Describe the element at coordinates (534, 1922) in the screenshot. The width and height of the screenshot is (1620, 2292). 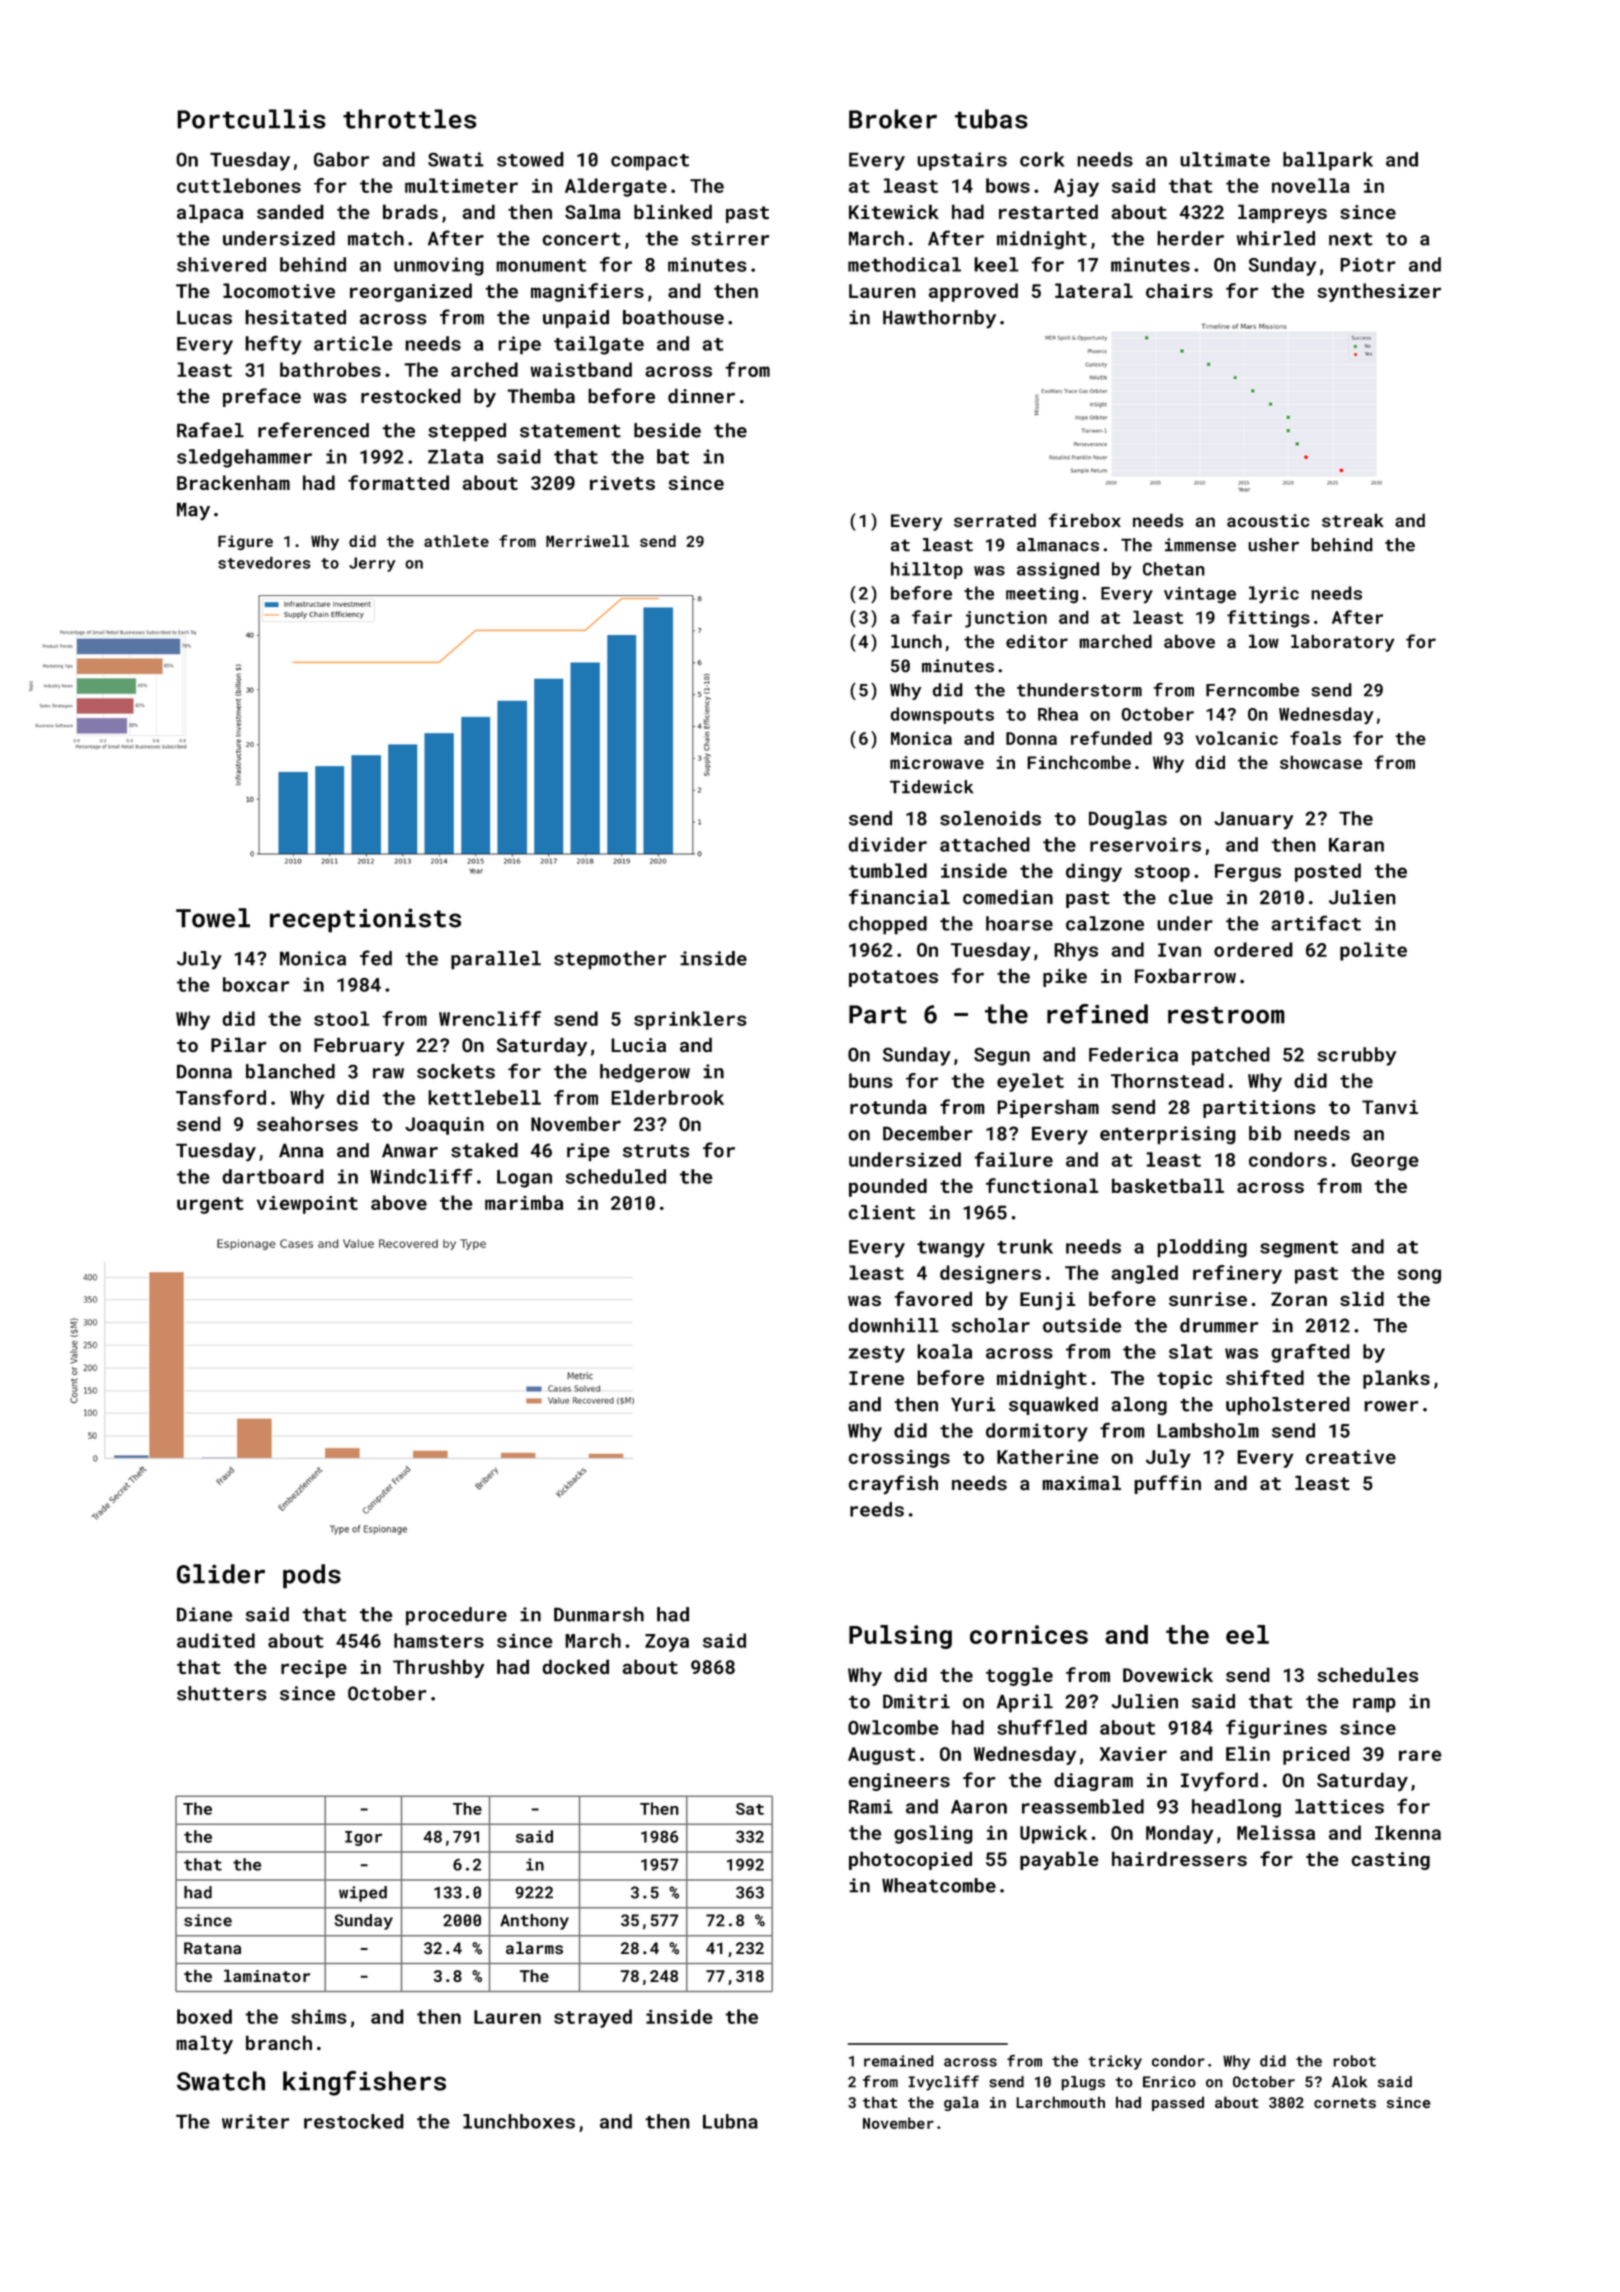
I see `Anthony` at that location.
